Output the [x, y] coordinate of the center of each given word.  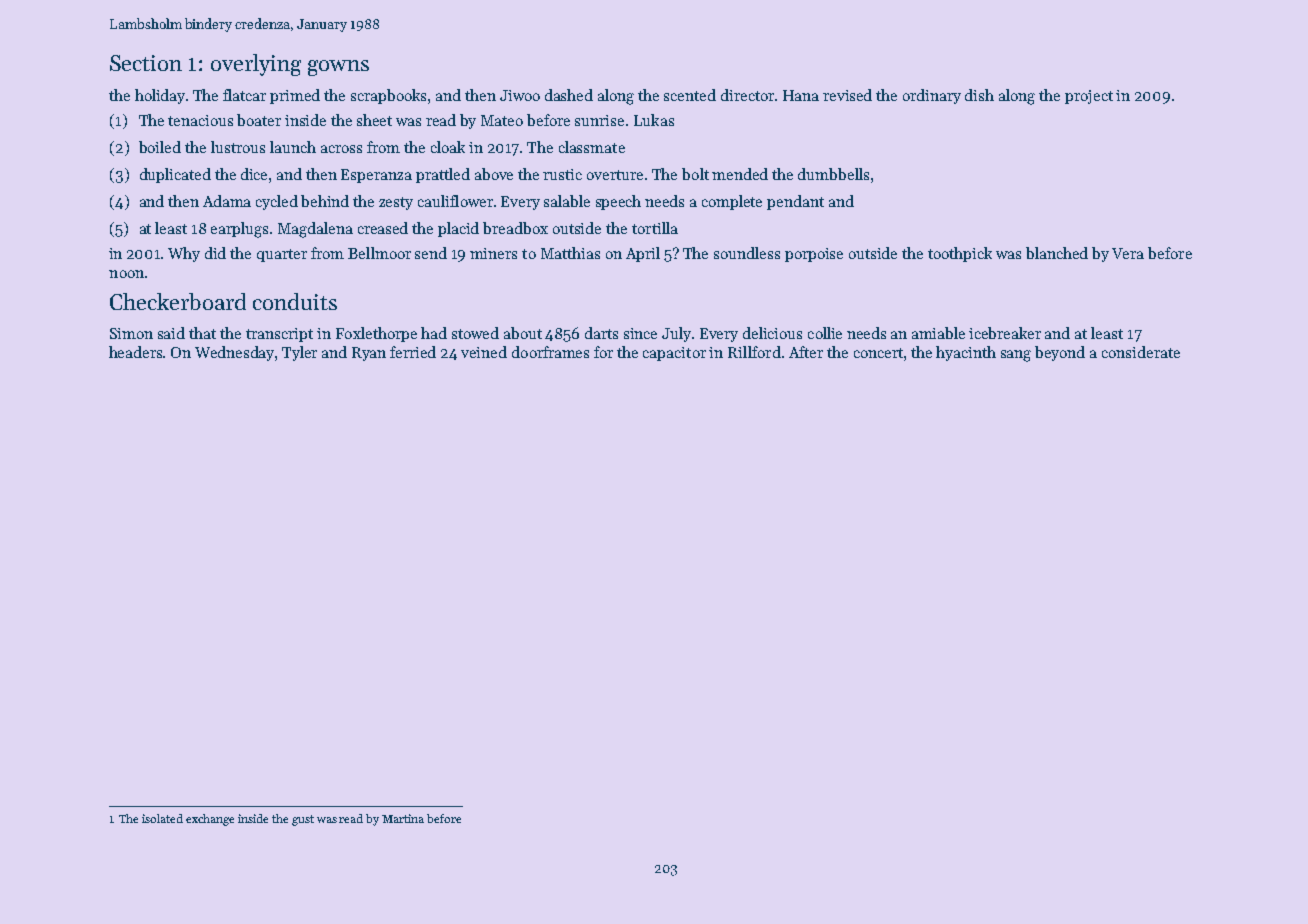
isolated [162, 818]
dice [254, 174]
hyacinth [966, 353]
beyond [1060, 353]
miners [493, 253]
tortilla [655, 228]
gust [303, 820]
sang [1016, 356]
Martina [403, 818]
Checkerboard [178, 301]
